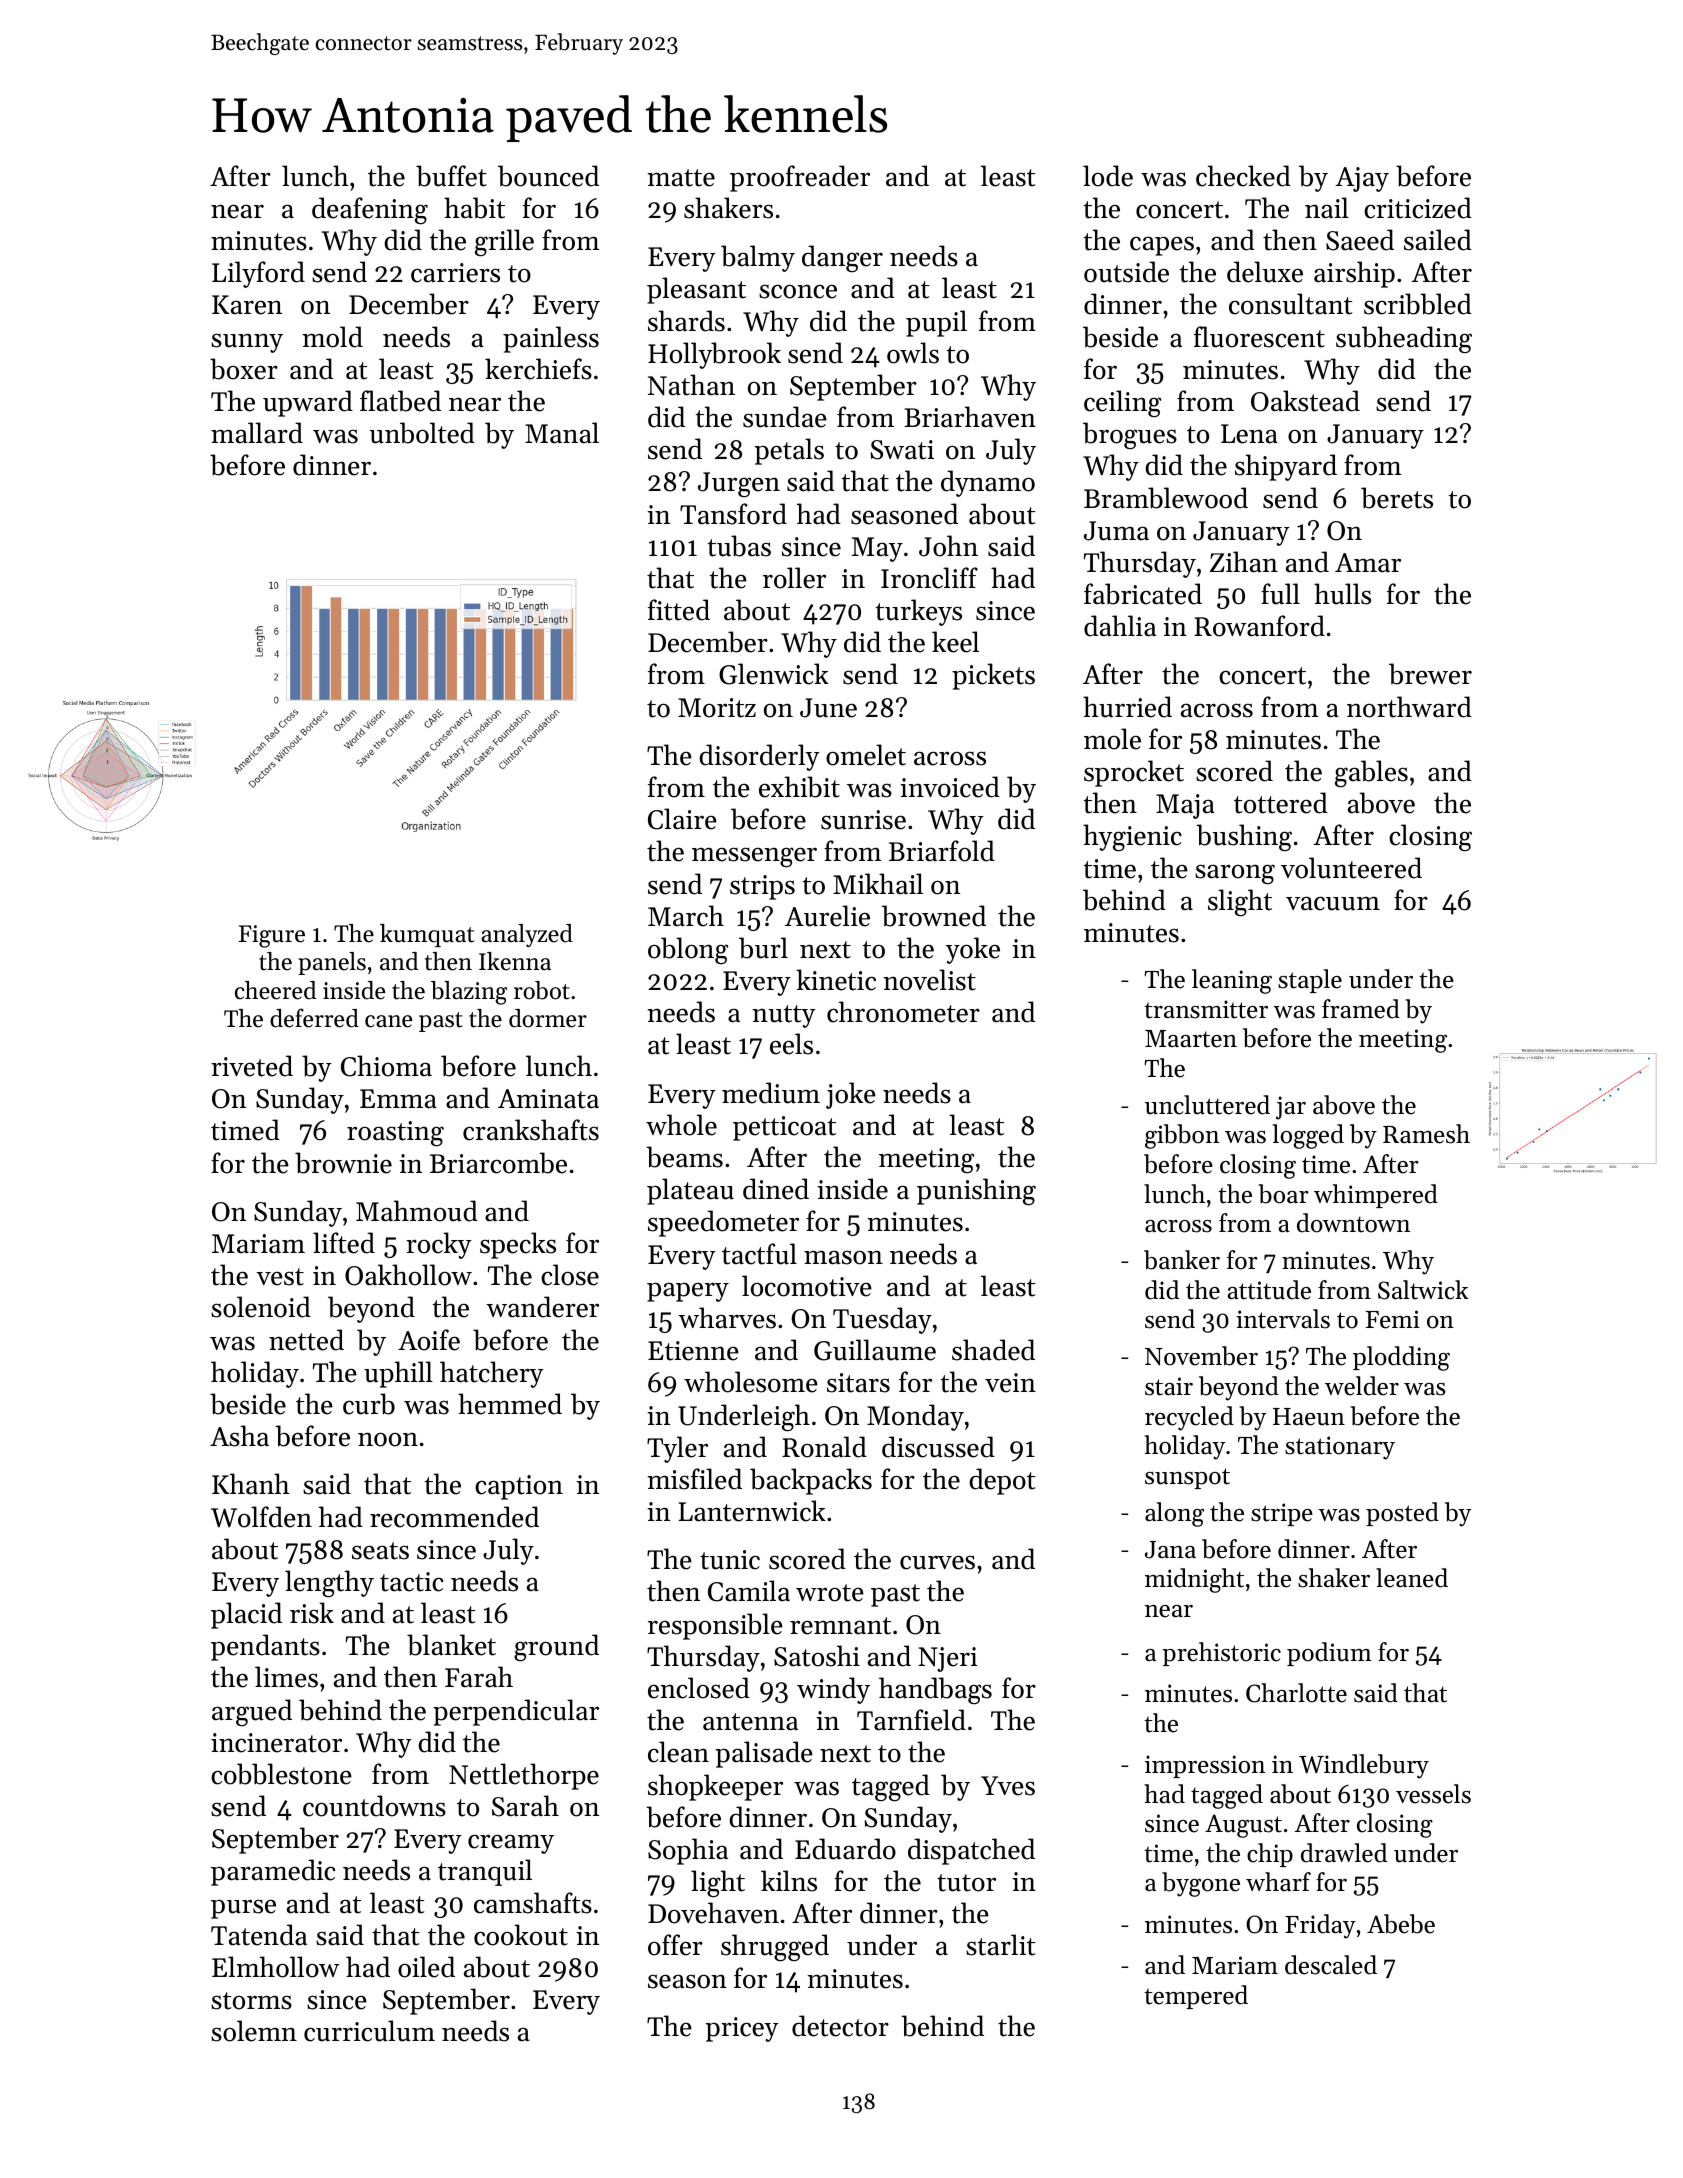  Describe the element at coordinates (1426, 1134) in the document. I see `Ramesh` at that location.
